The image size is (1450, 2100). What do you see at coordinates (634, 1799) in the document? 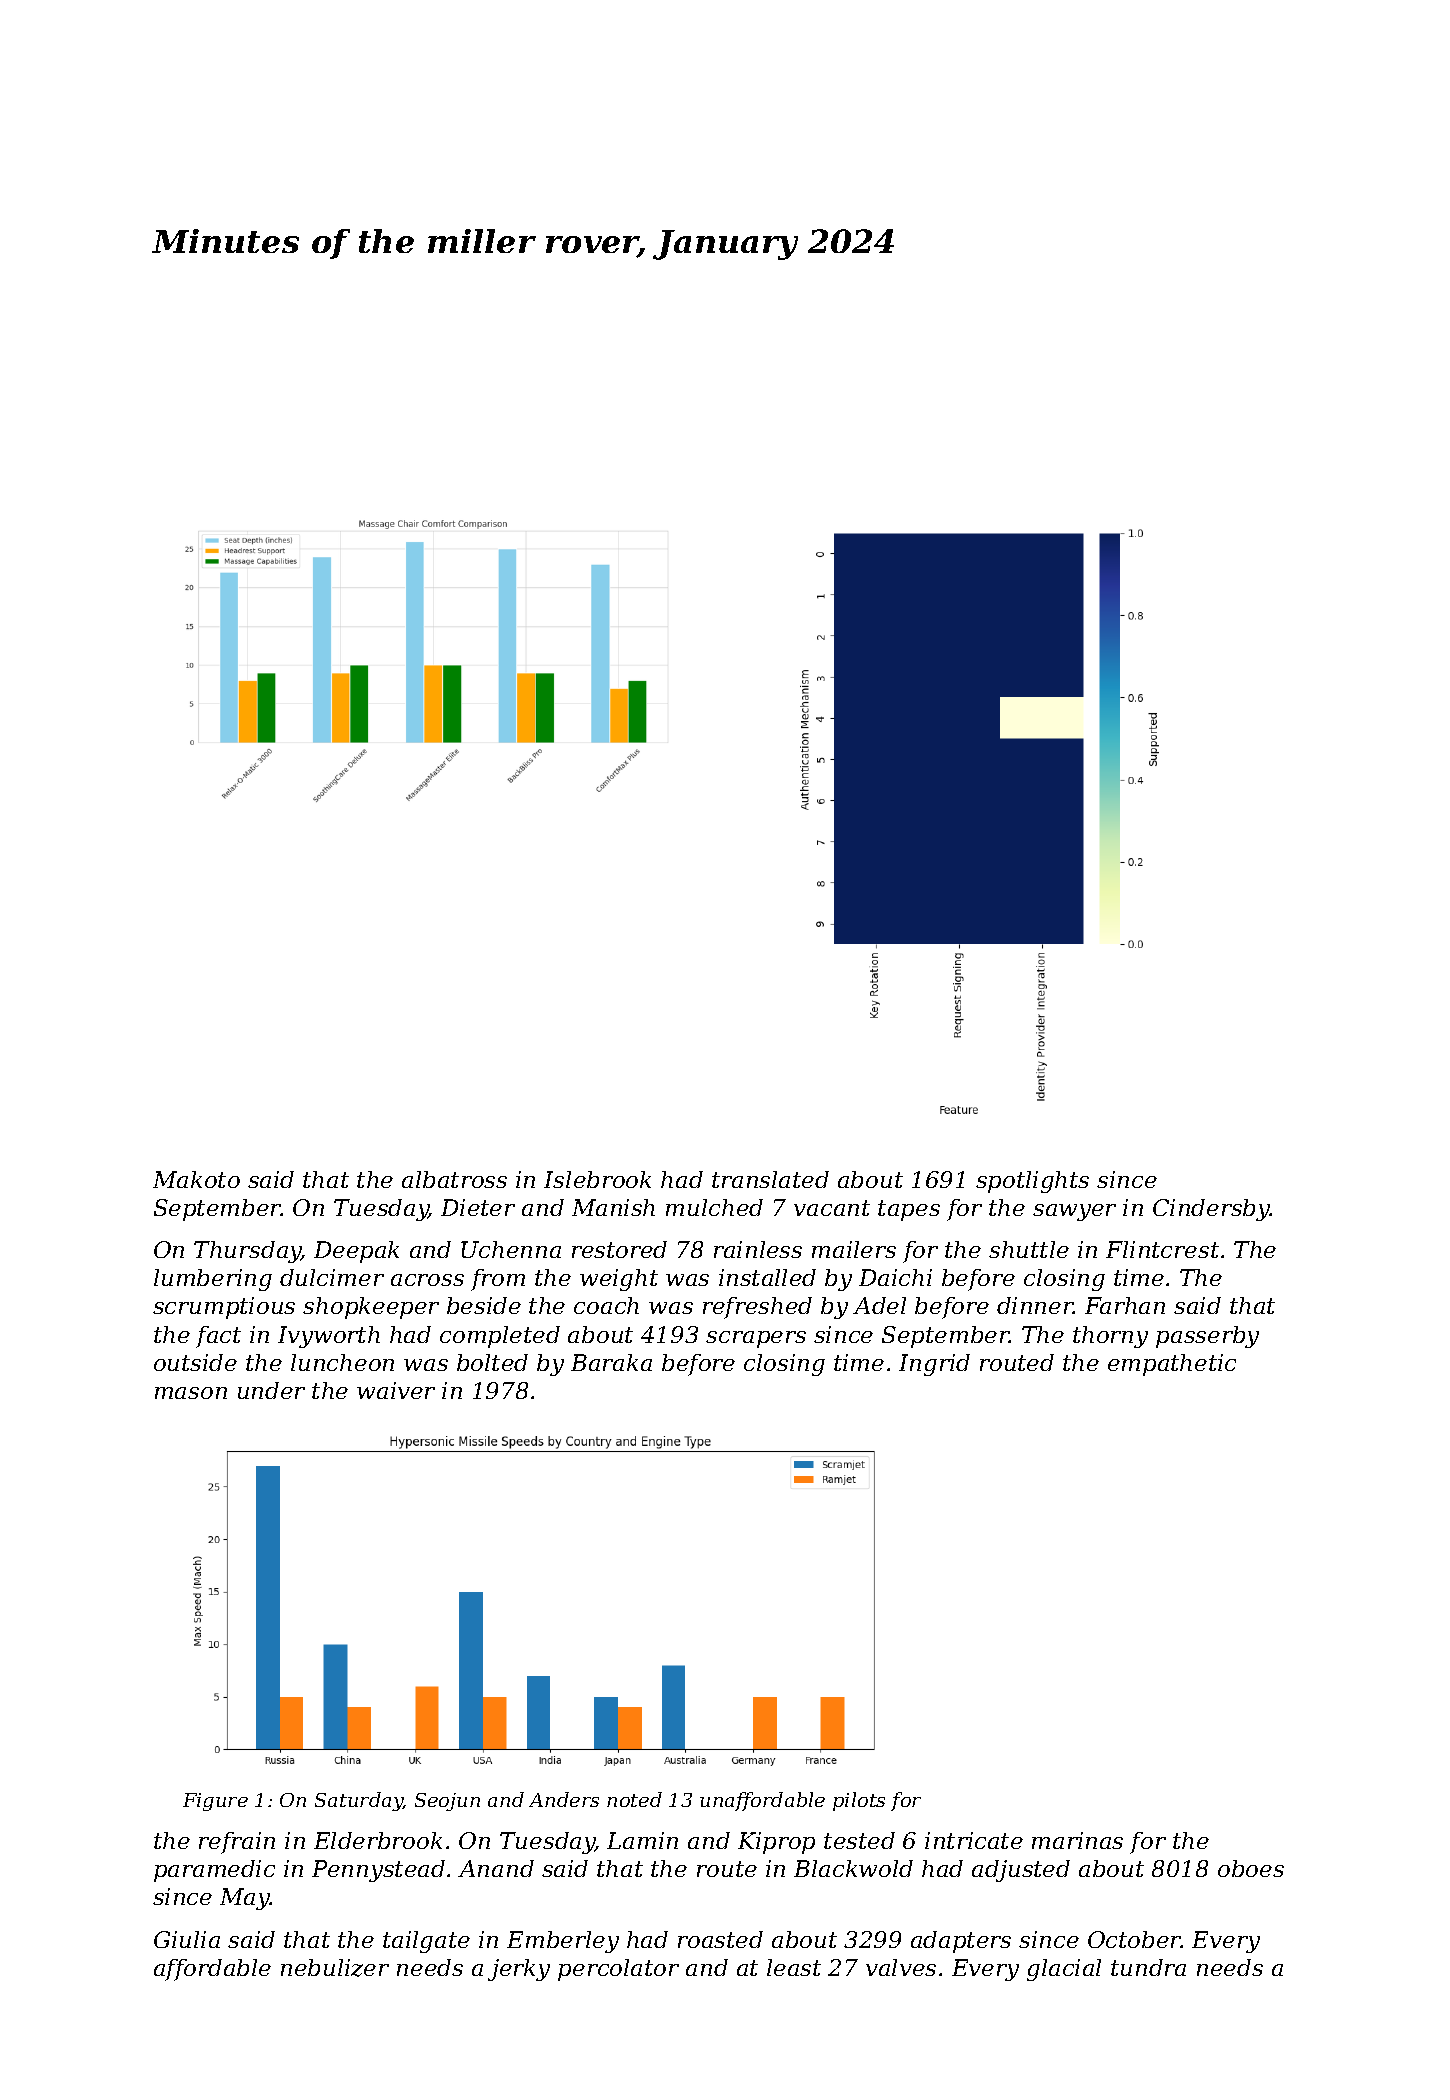
I see `noted` at bounding box center [634, 1799].
